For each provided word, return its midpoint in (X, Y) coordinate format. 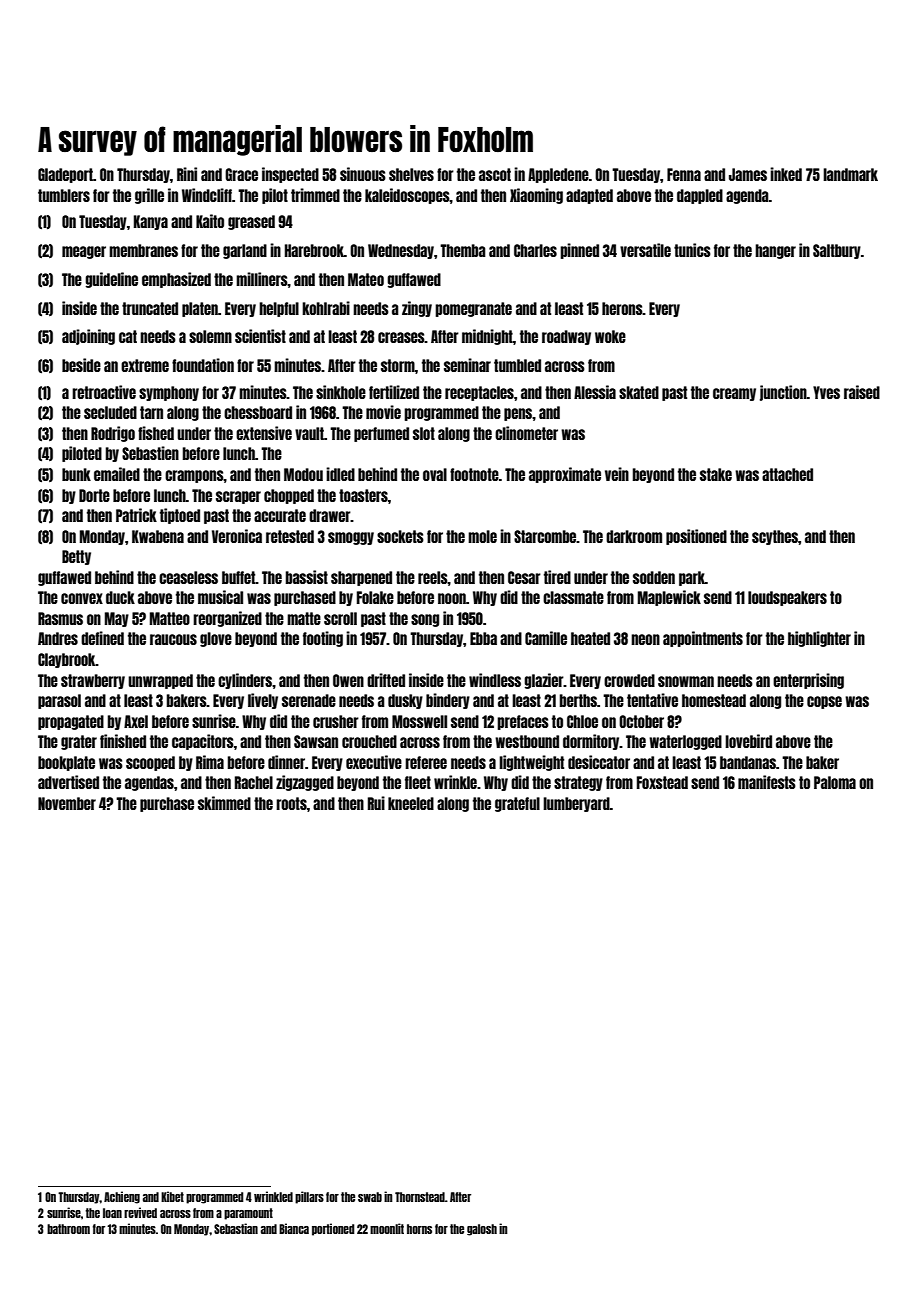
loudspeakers (787, 598)
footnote (474, 474)
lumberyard (576, 804)
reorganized (227, 619)
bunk (76, 474)
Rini (187, 174)
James (748, 174)
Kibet (172, 1196)
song (425, 620)
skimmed (224, 803)
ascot (495, 174)
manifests (767, 782)
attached (787, 474)
